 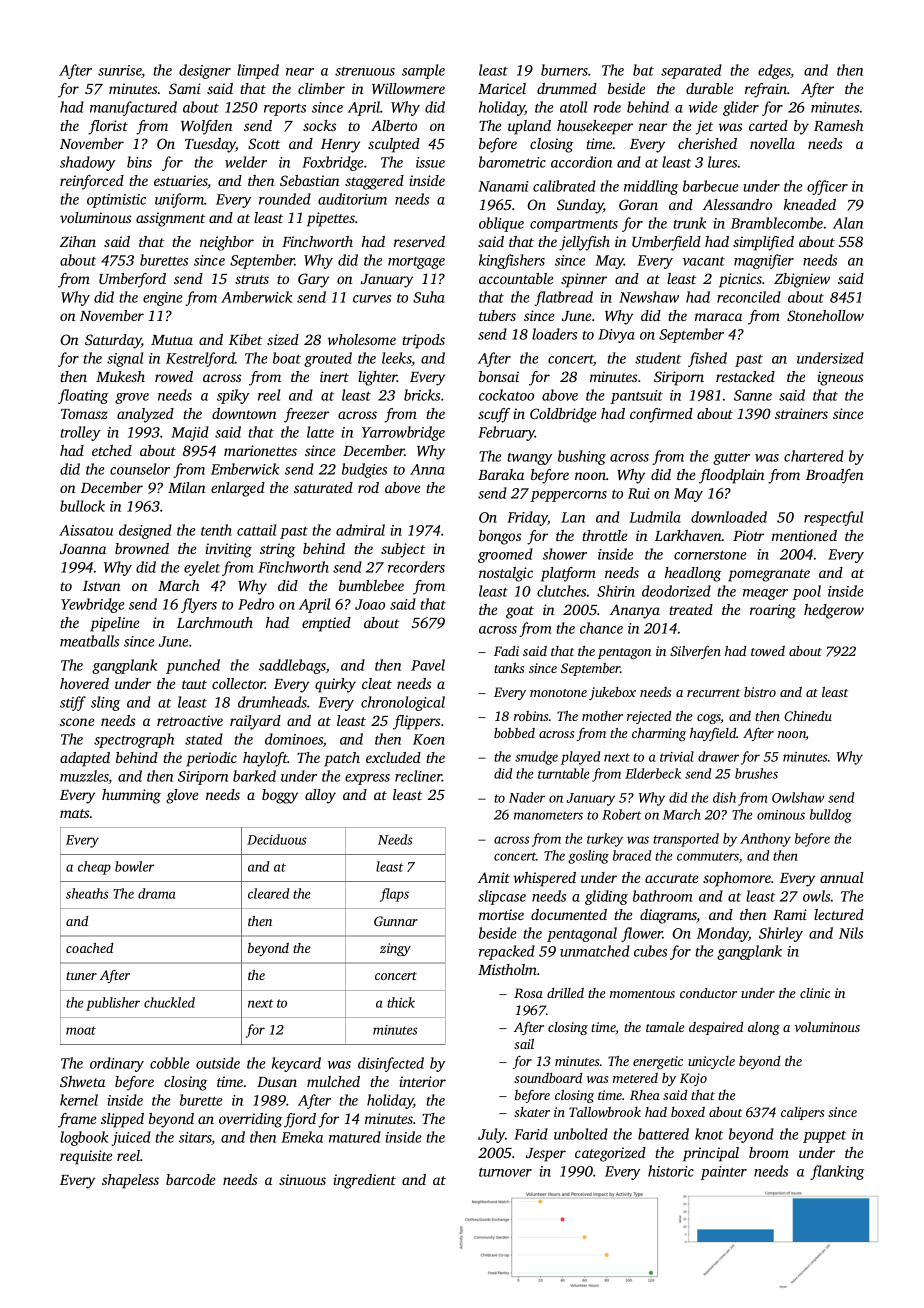 I want to click on housekeeper, so click(x=595, y=127).
